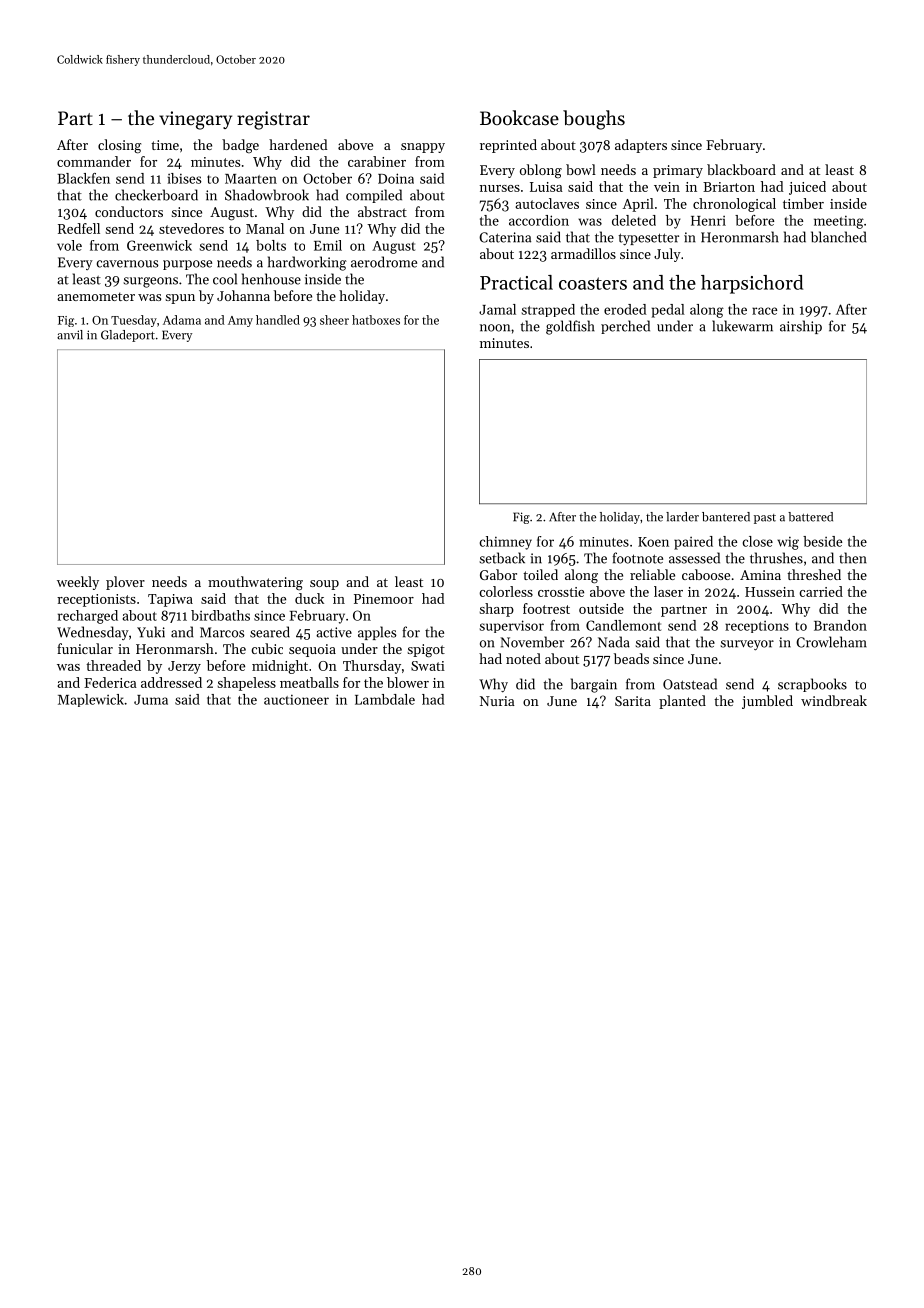 The width and height of the image is (924, 1308). I want to click on mouthwatering, so click(255, 583).
